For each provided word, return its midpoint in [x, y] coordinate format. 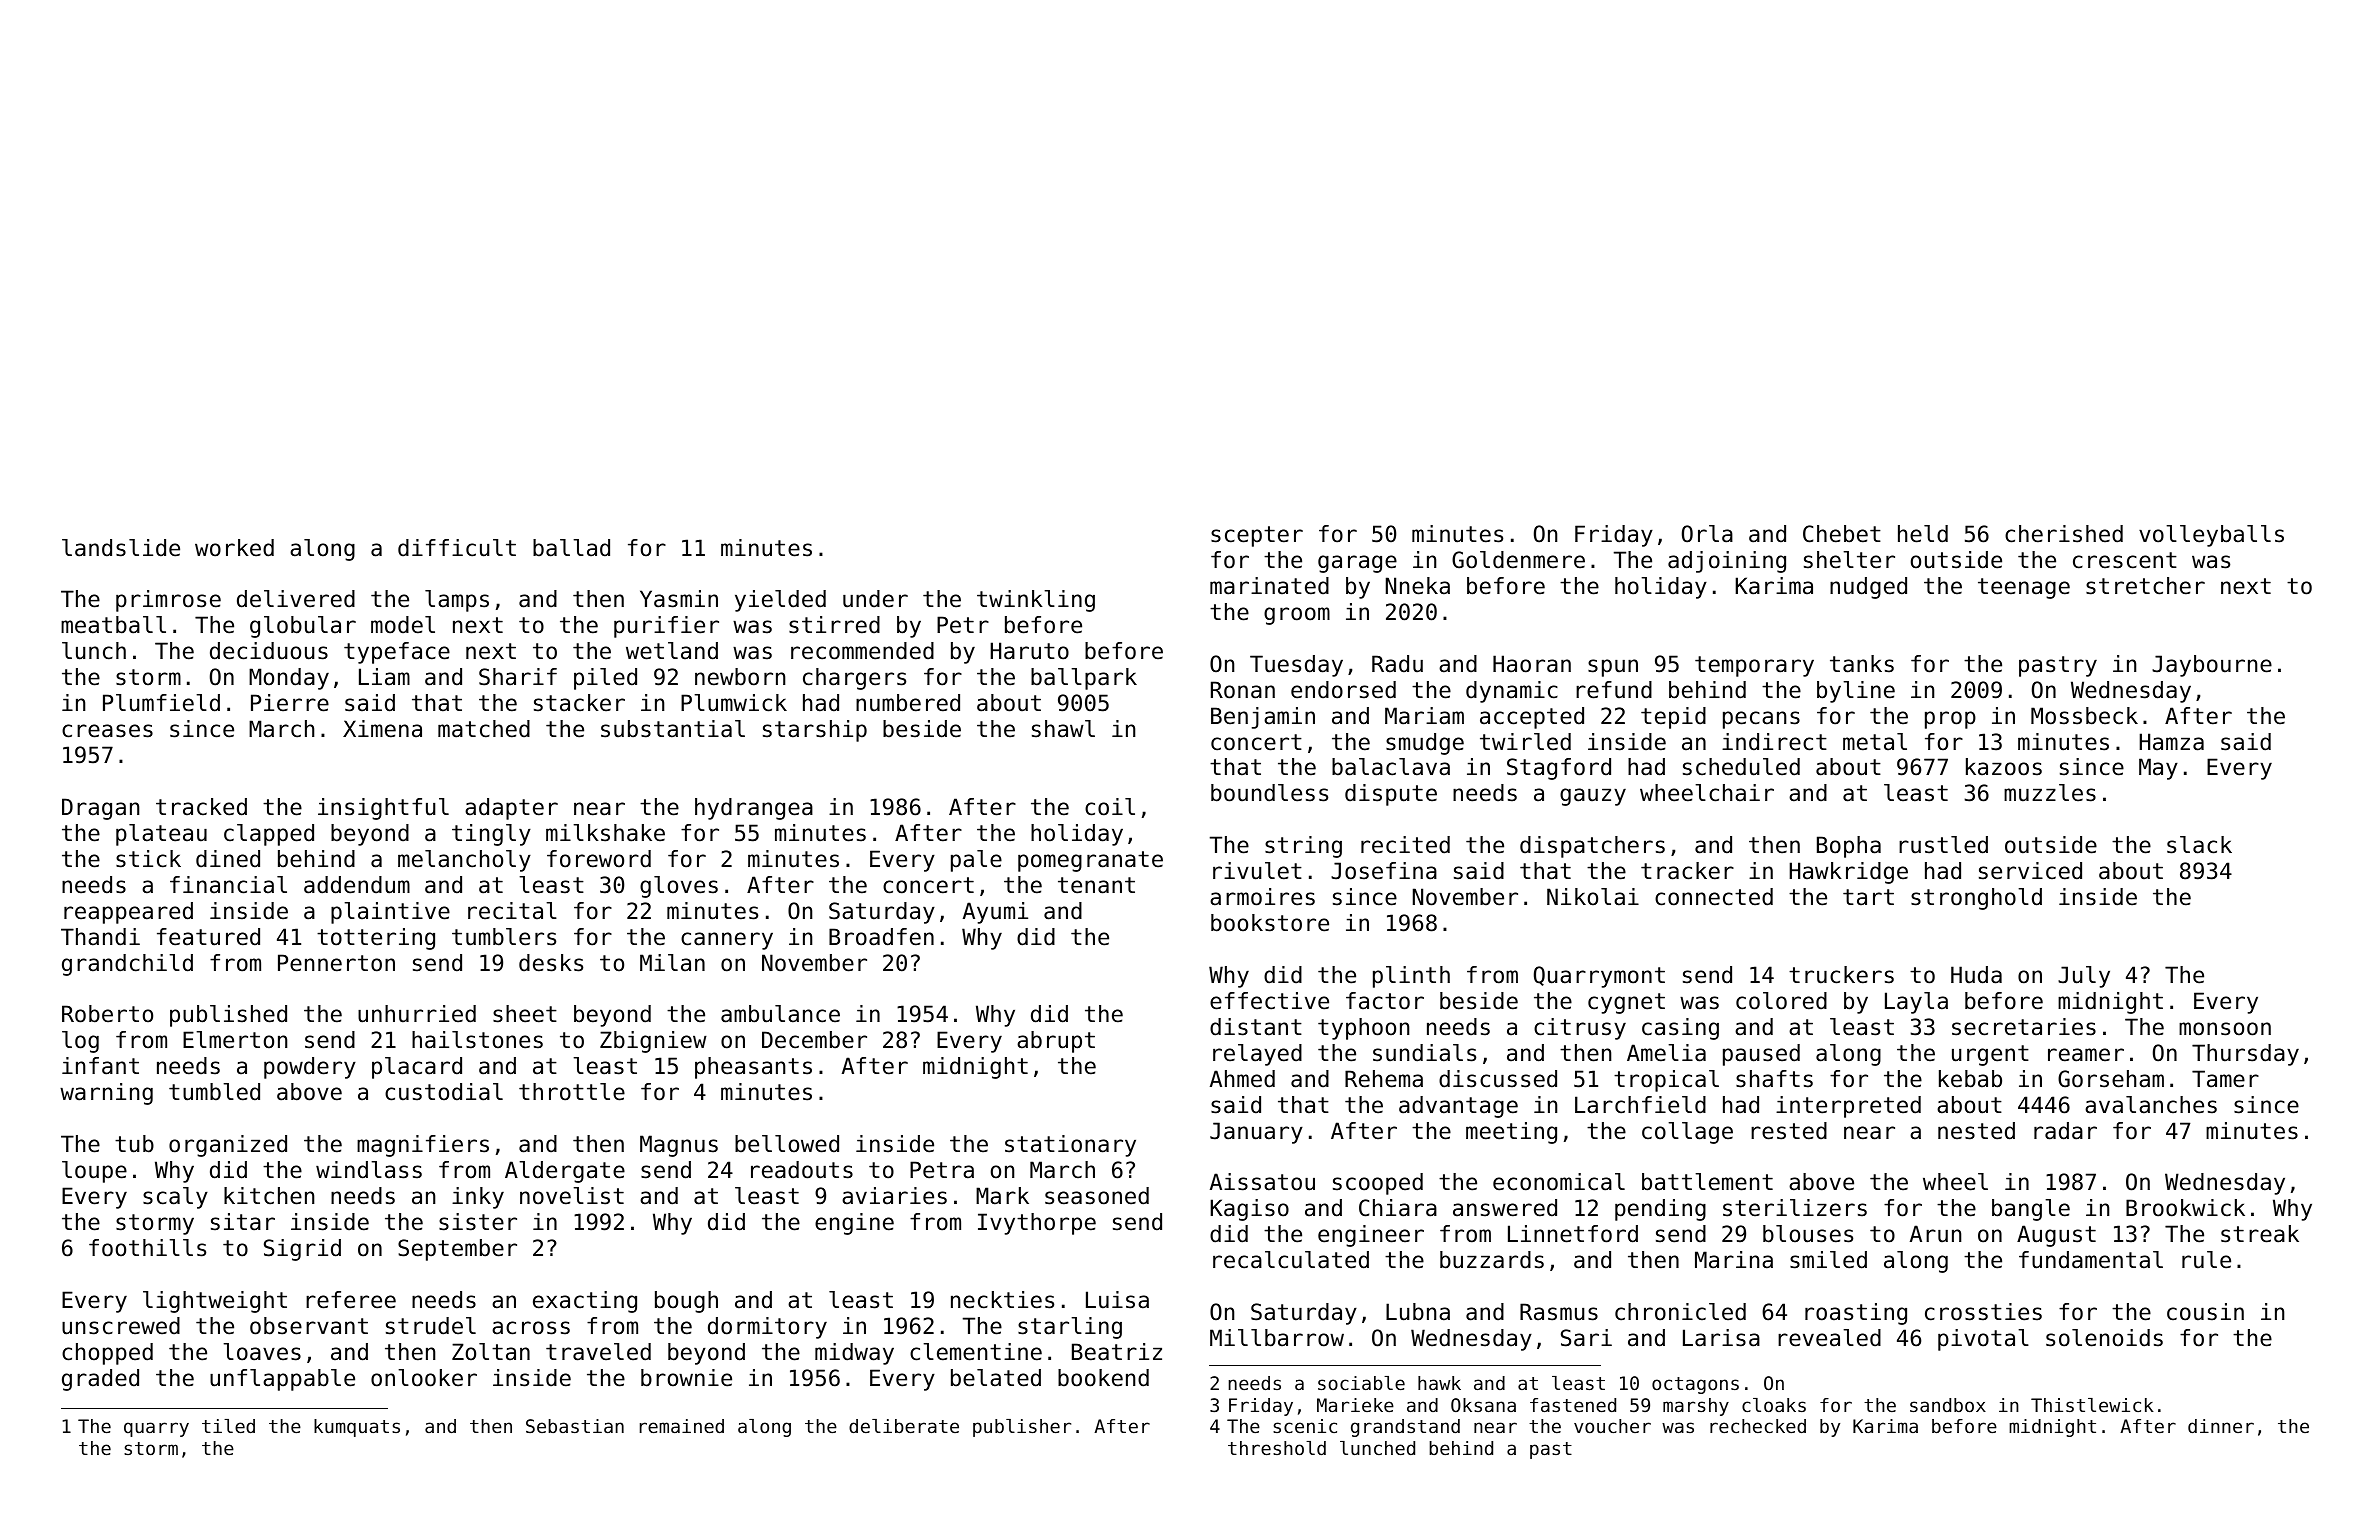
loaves [262, 1352]
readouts [802, 1170]
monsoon [2225, 1029]
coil [1110, 807]
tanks [1862, 664]
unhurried [417, 1014]
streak [2260, 1234]
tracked [201, 807]
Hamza [2171, 742]
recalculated [1291, 1260]
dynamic [1512, 692]
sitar [243, 1222]
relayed [1257, 1055]
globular [303, 627]
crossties [1983, 1312]
